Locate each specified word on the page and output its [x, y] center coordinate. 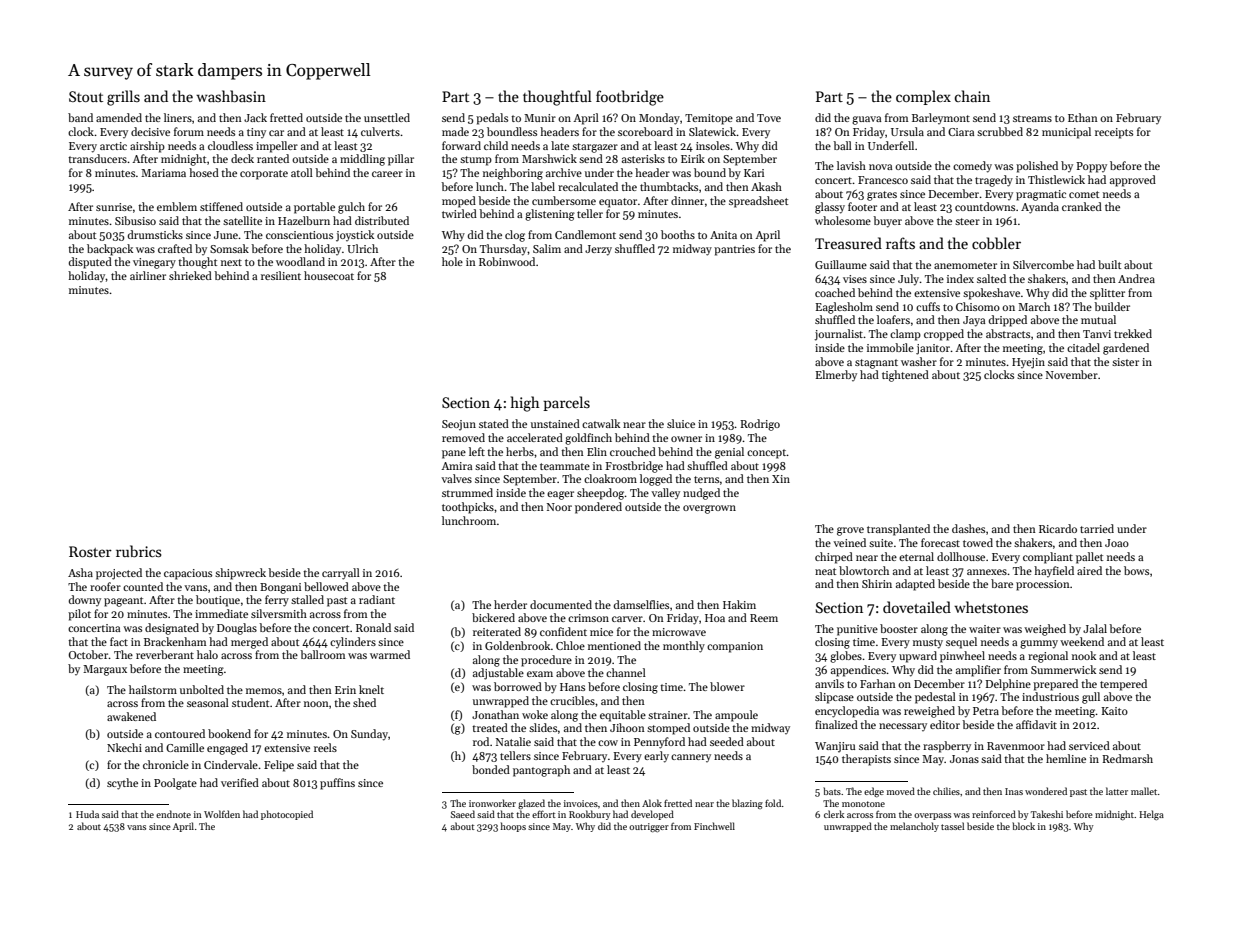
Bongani [280, 588]
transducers [97, 158]
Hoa [715, 618]
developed [652, 815]
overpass [932, 816]
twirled [459, 213]
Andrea [1136, 278]
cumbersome [564, 200]
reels [325, 747]
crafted [175, 248]
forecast [940, 542]
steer [967, 221]
